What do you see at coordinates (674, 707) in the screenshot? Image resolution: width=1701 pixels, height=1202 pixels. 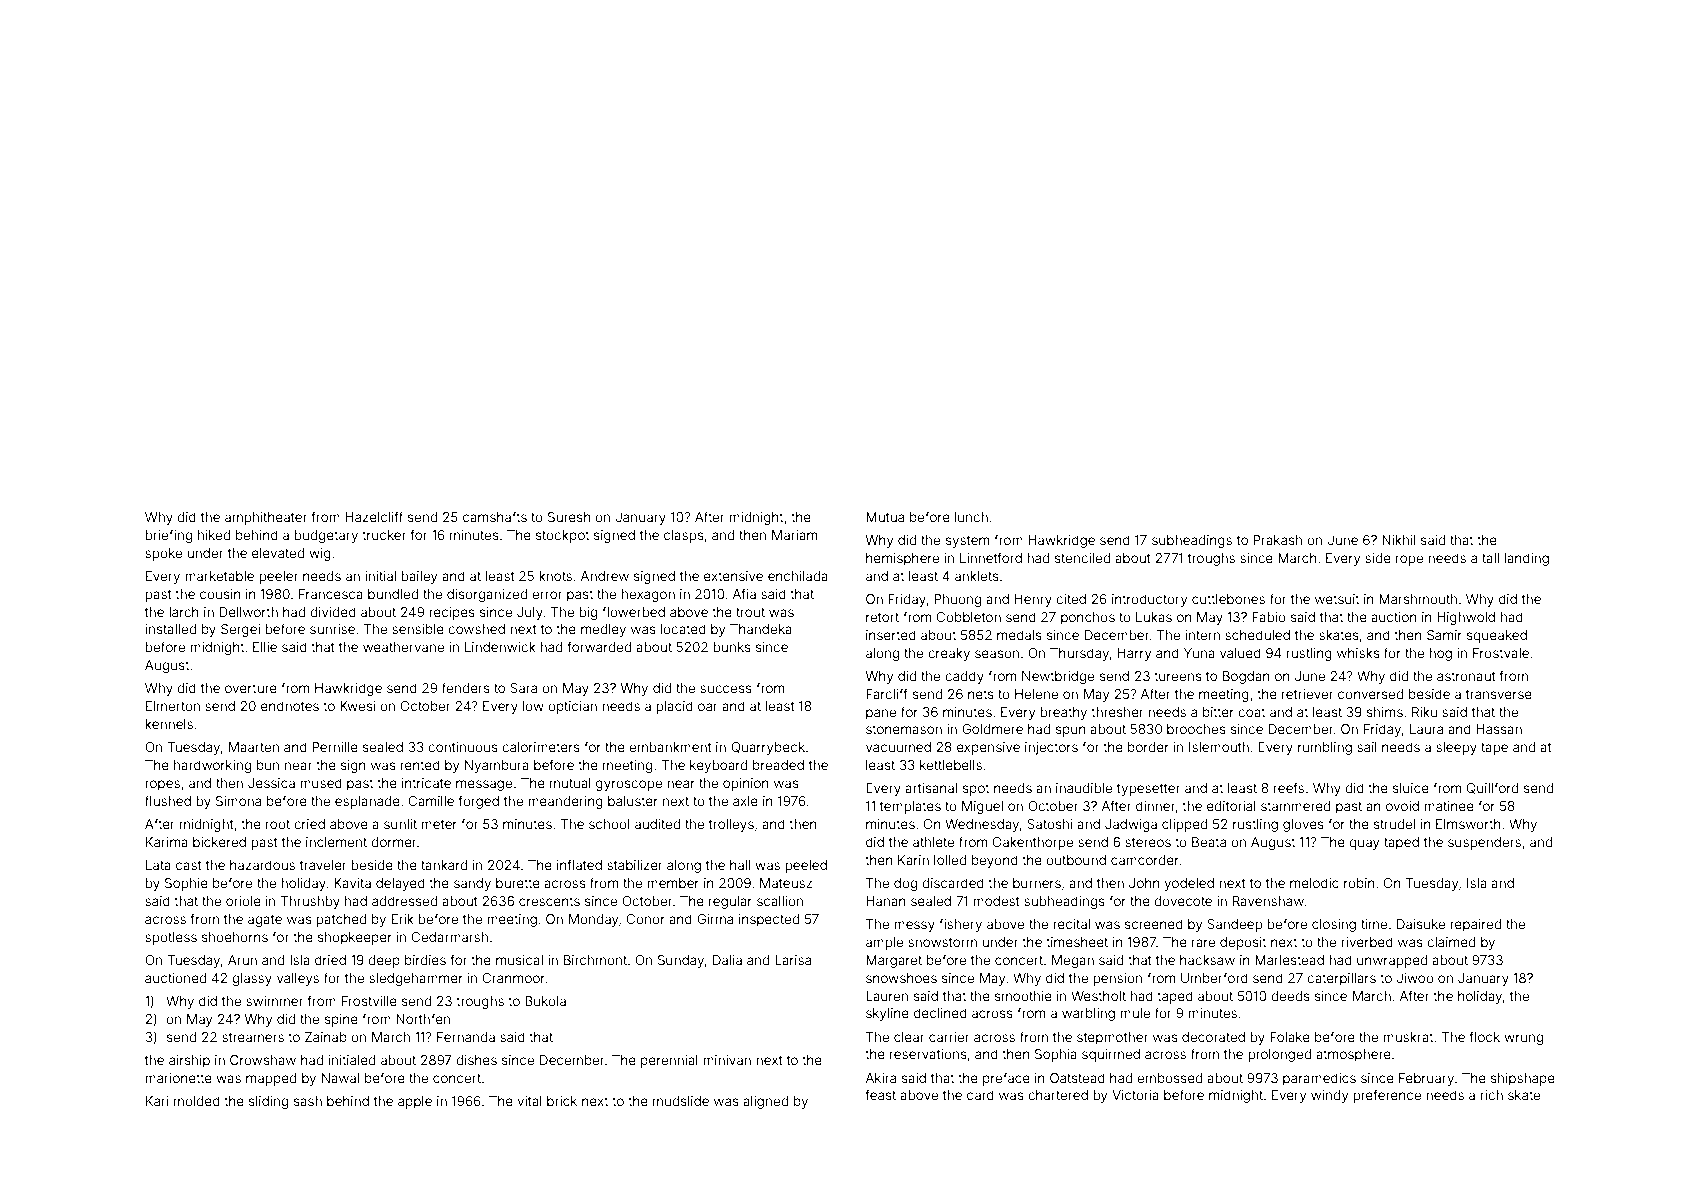 I see `placid` at bounding box center [674, 707].
